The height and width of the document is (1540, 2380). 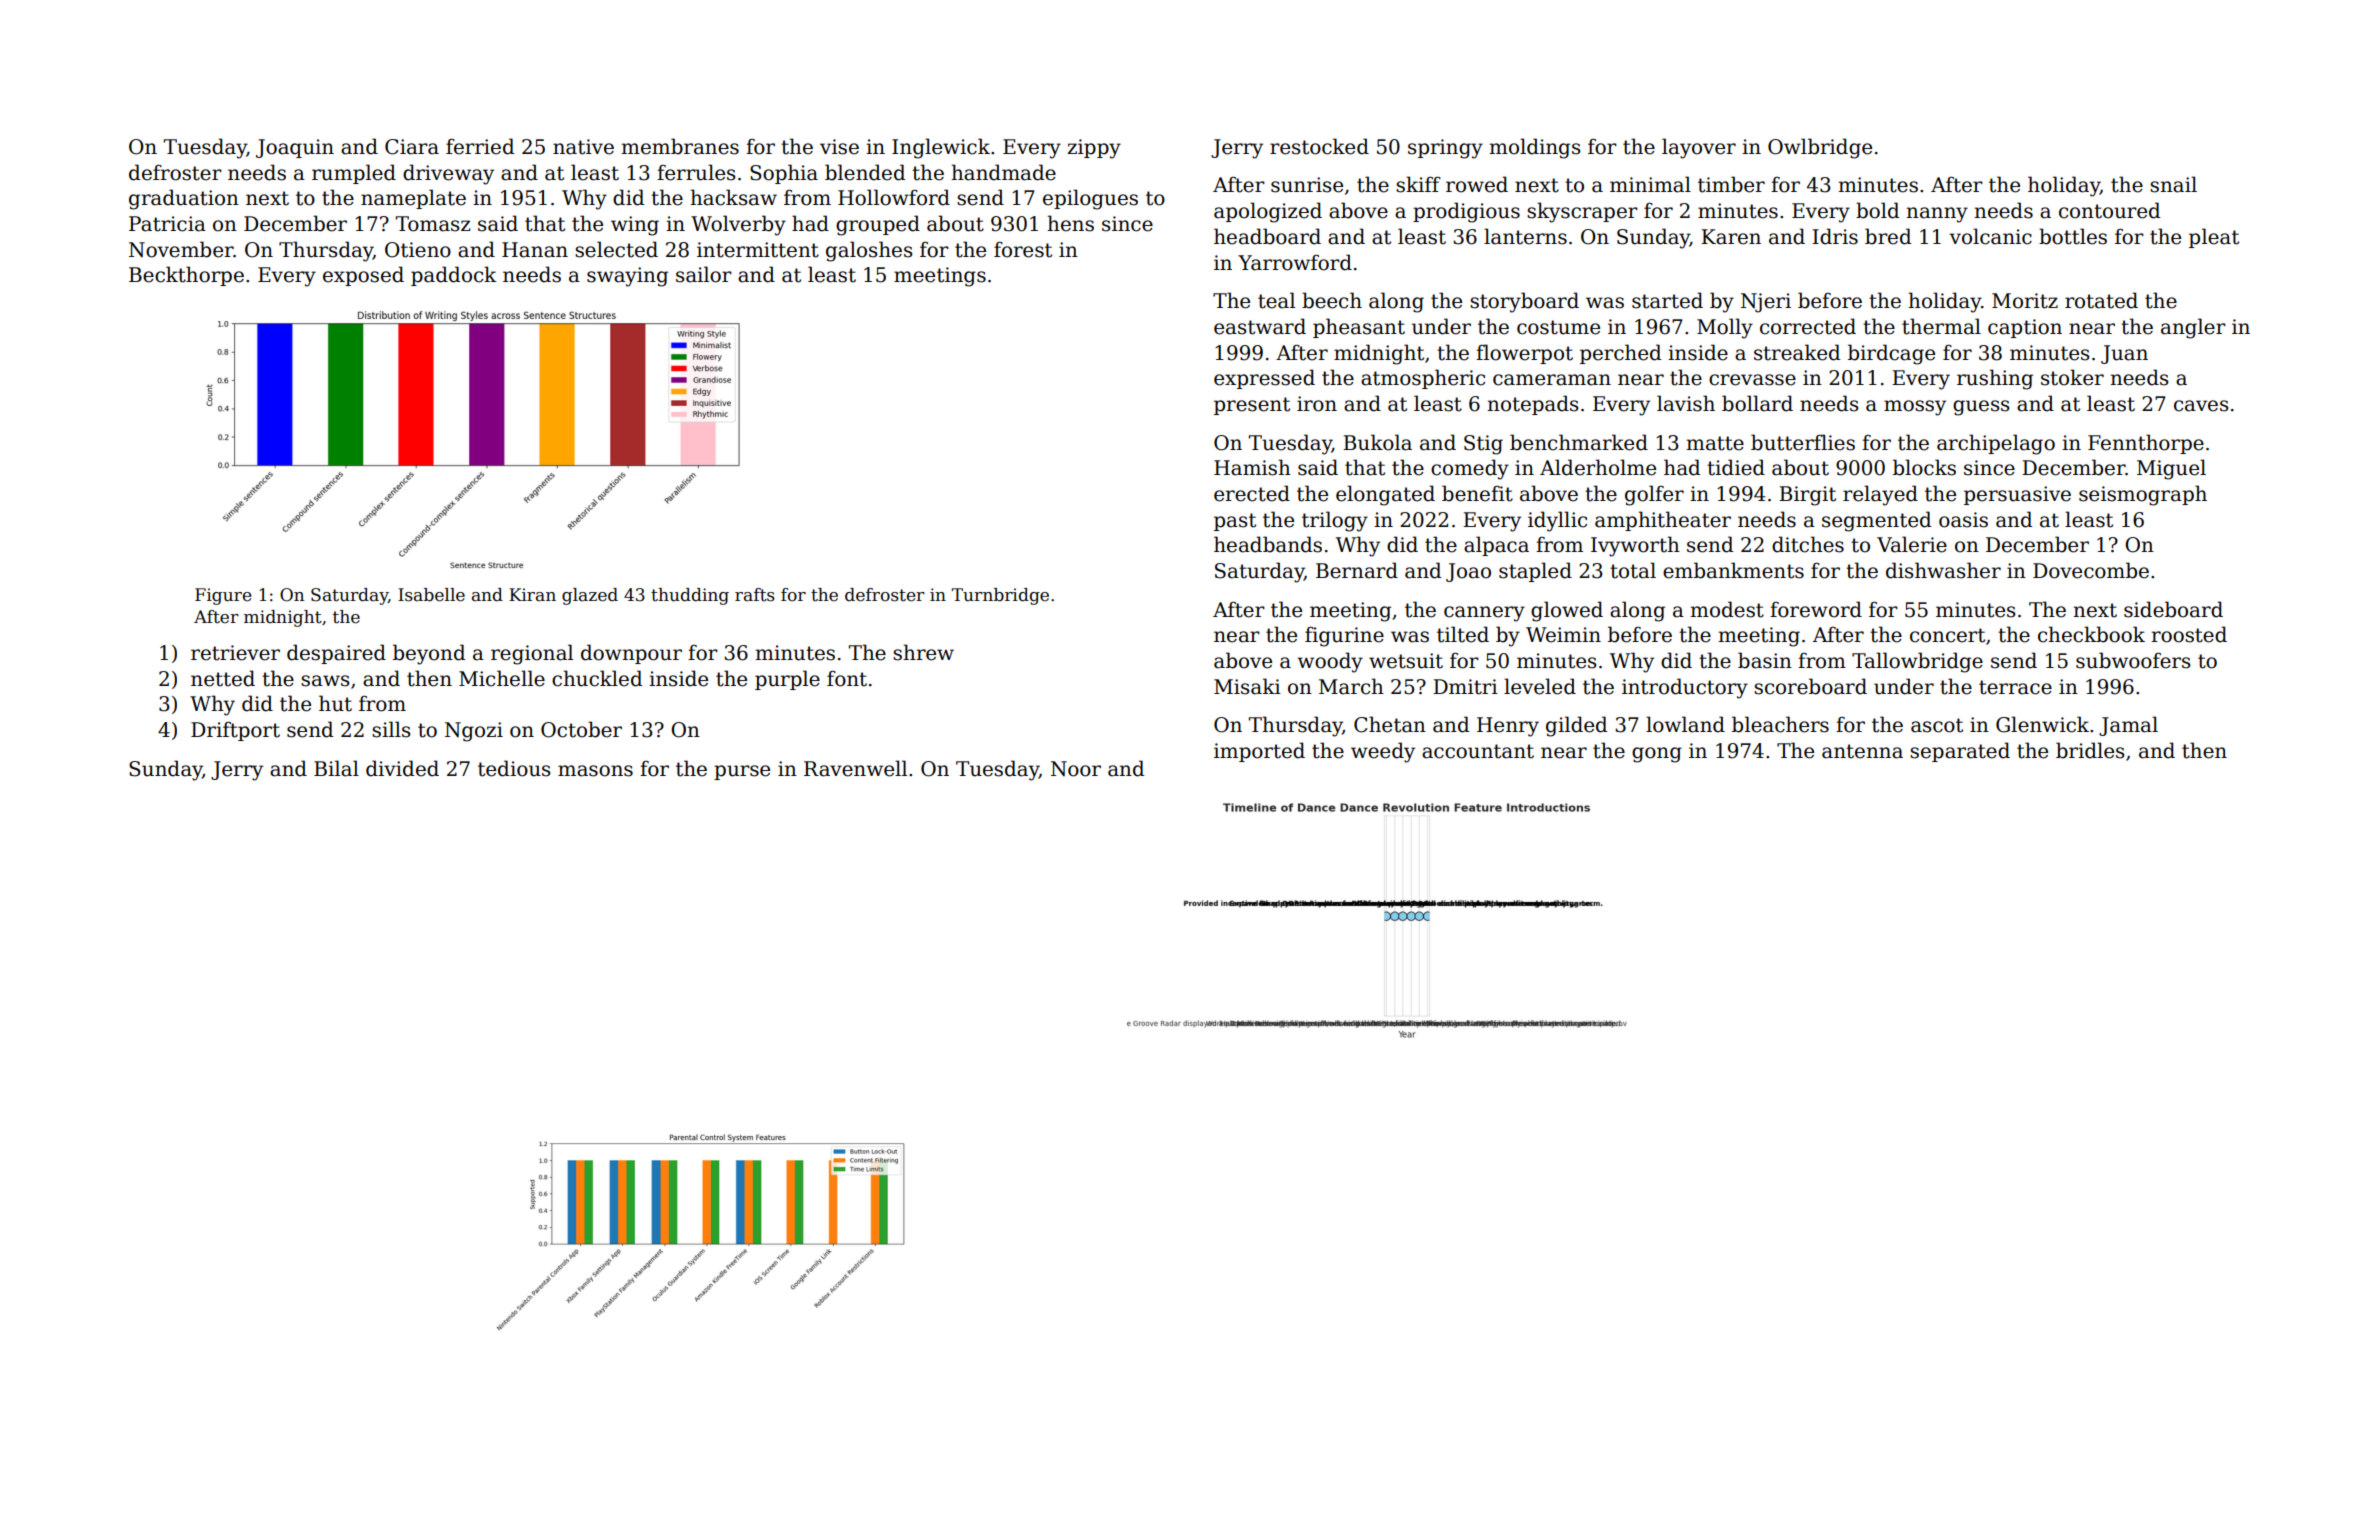 What do you see at coordinates (532, 594) in the document?
I see `Kiran` at bounding box center [532, 594].
